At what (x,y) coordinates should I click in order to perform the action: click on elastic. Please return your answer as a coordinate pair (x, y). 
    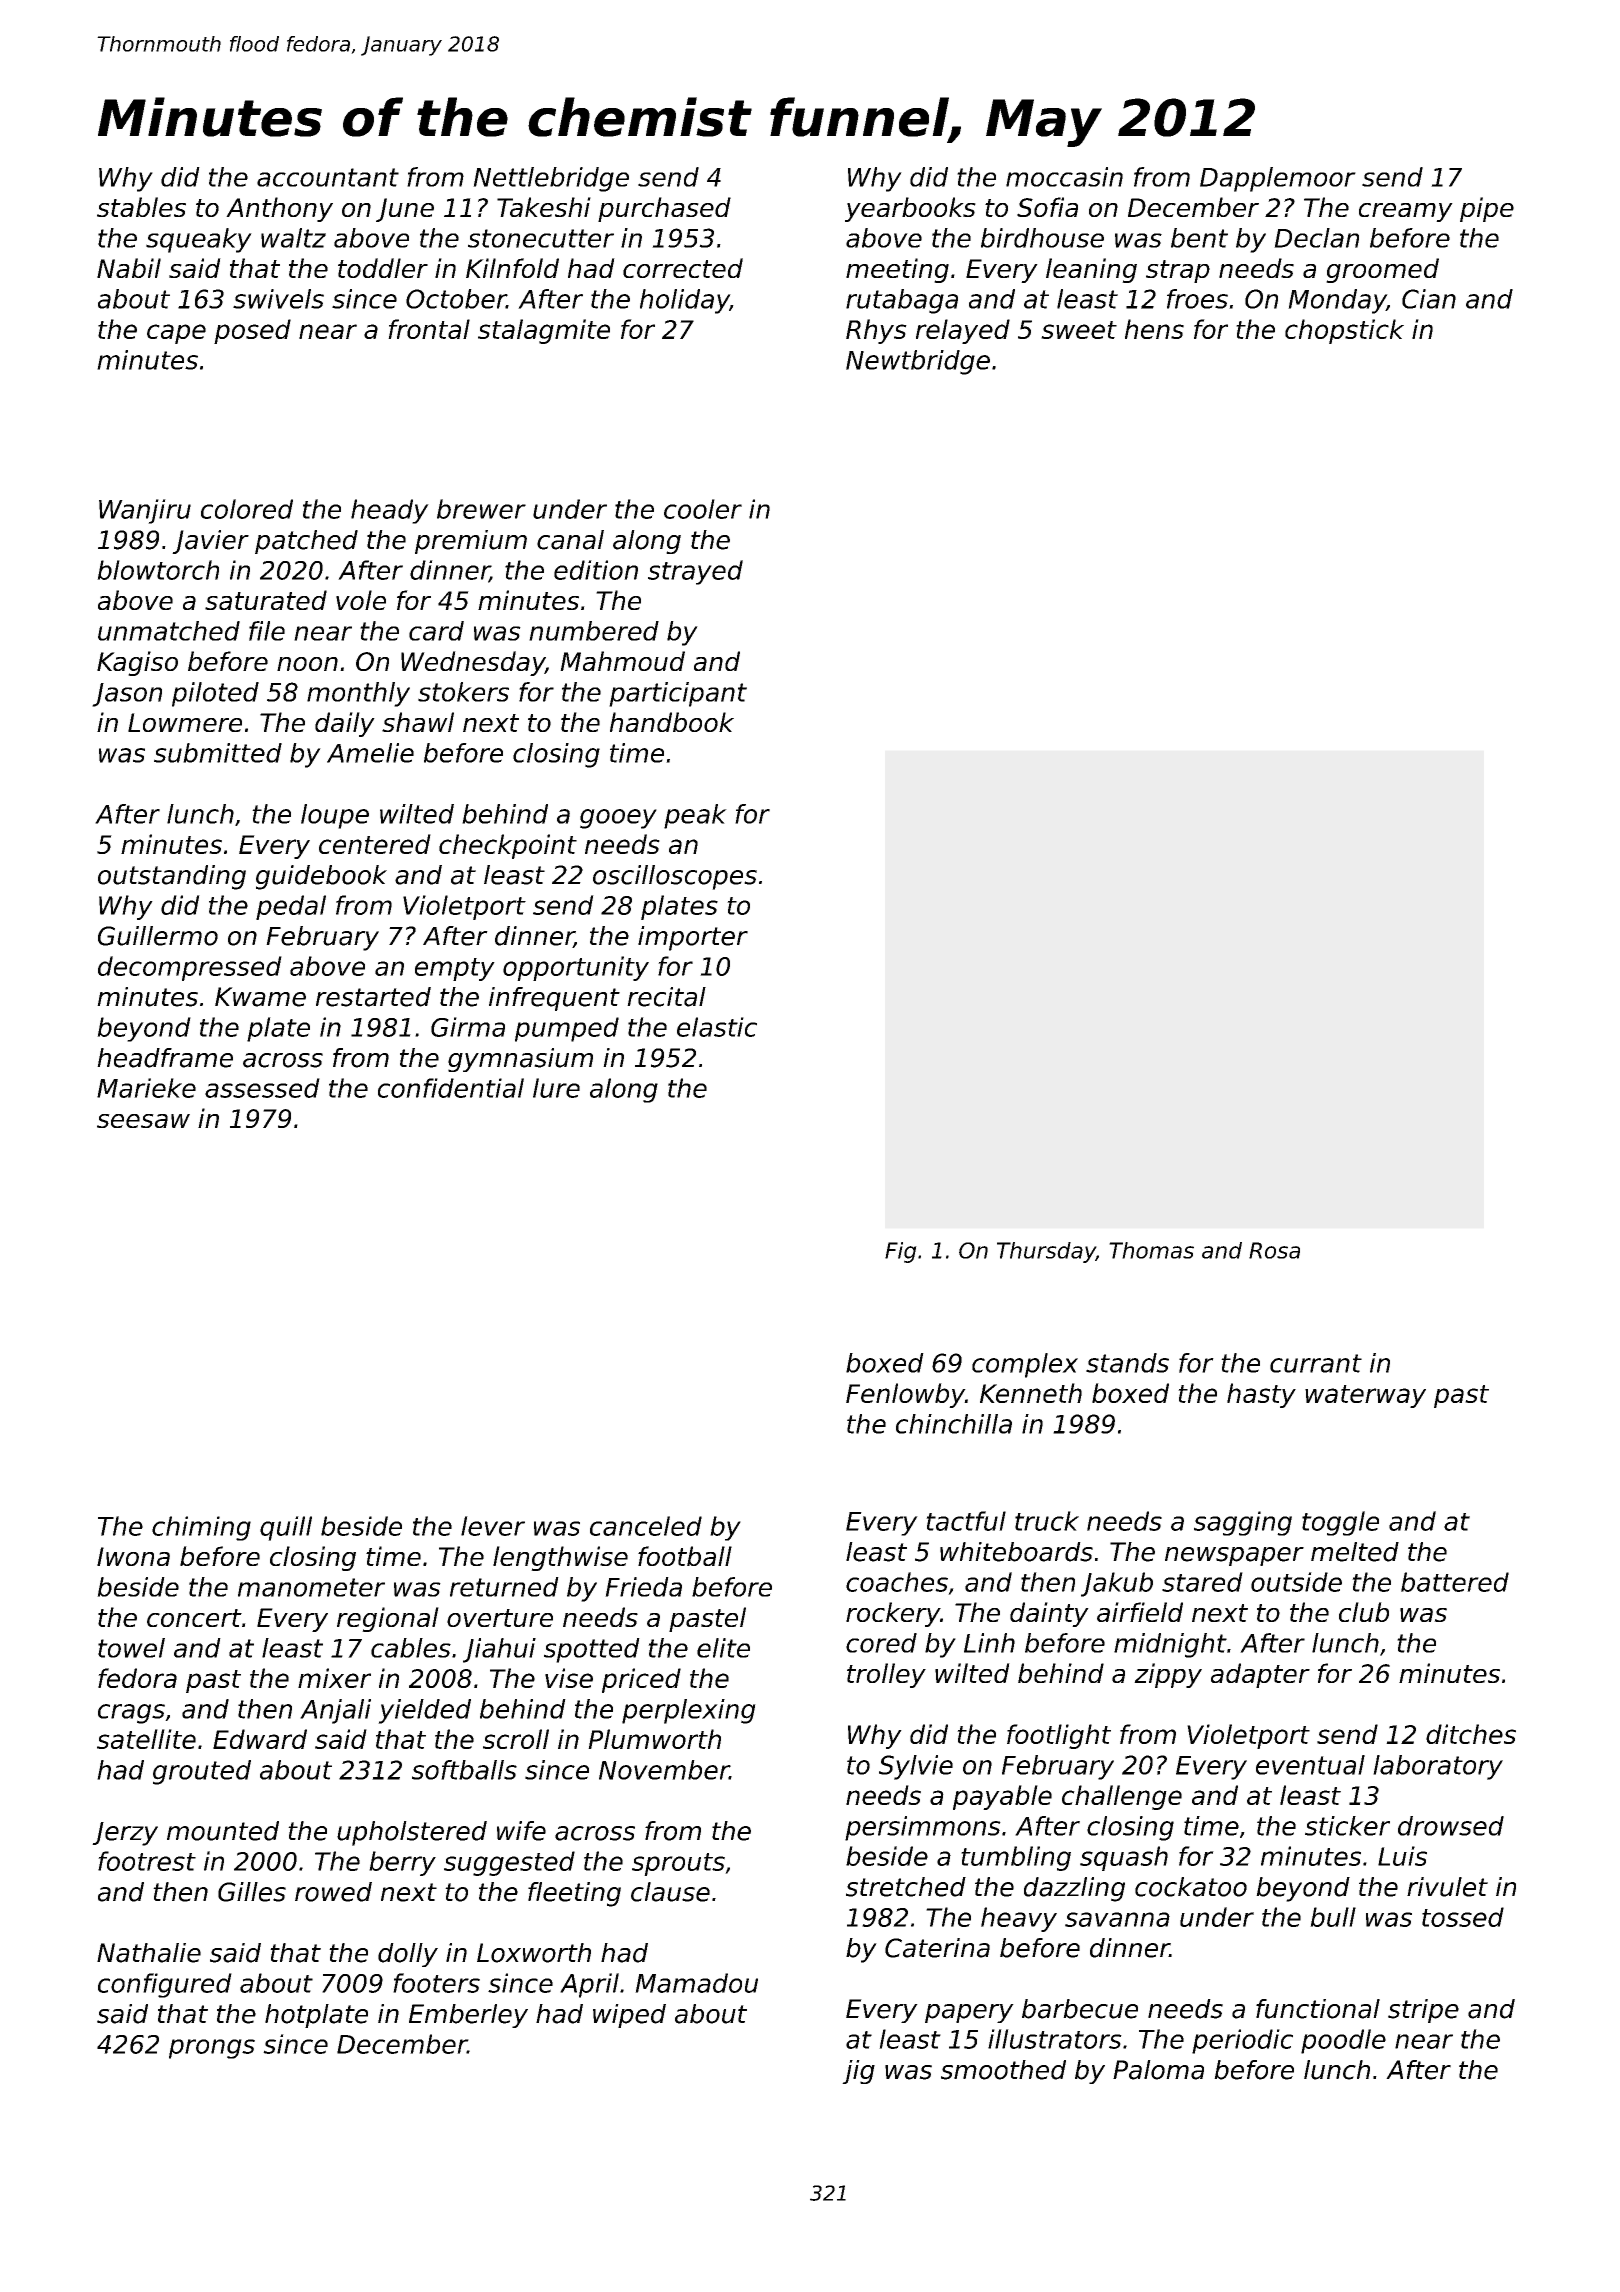
    Looking at the image, I should click on (717, 1027).
